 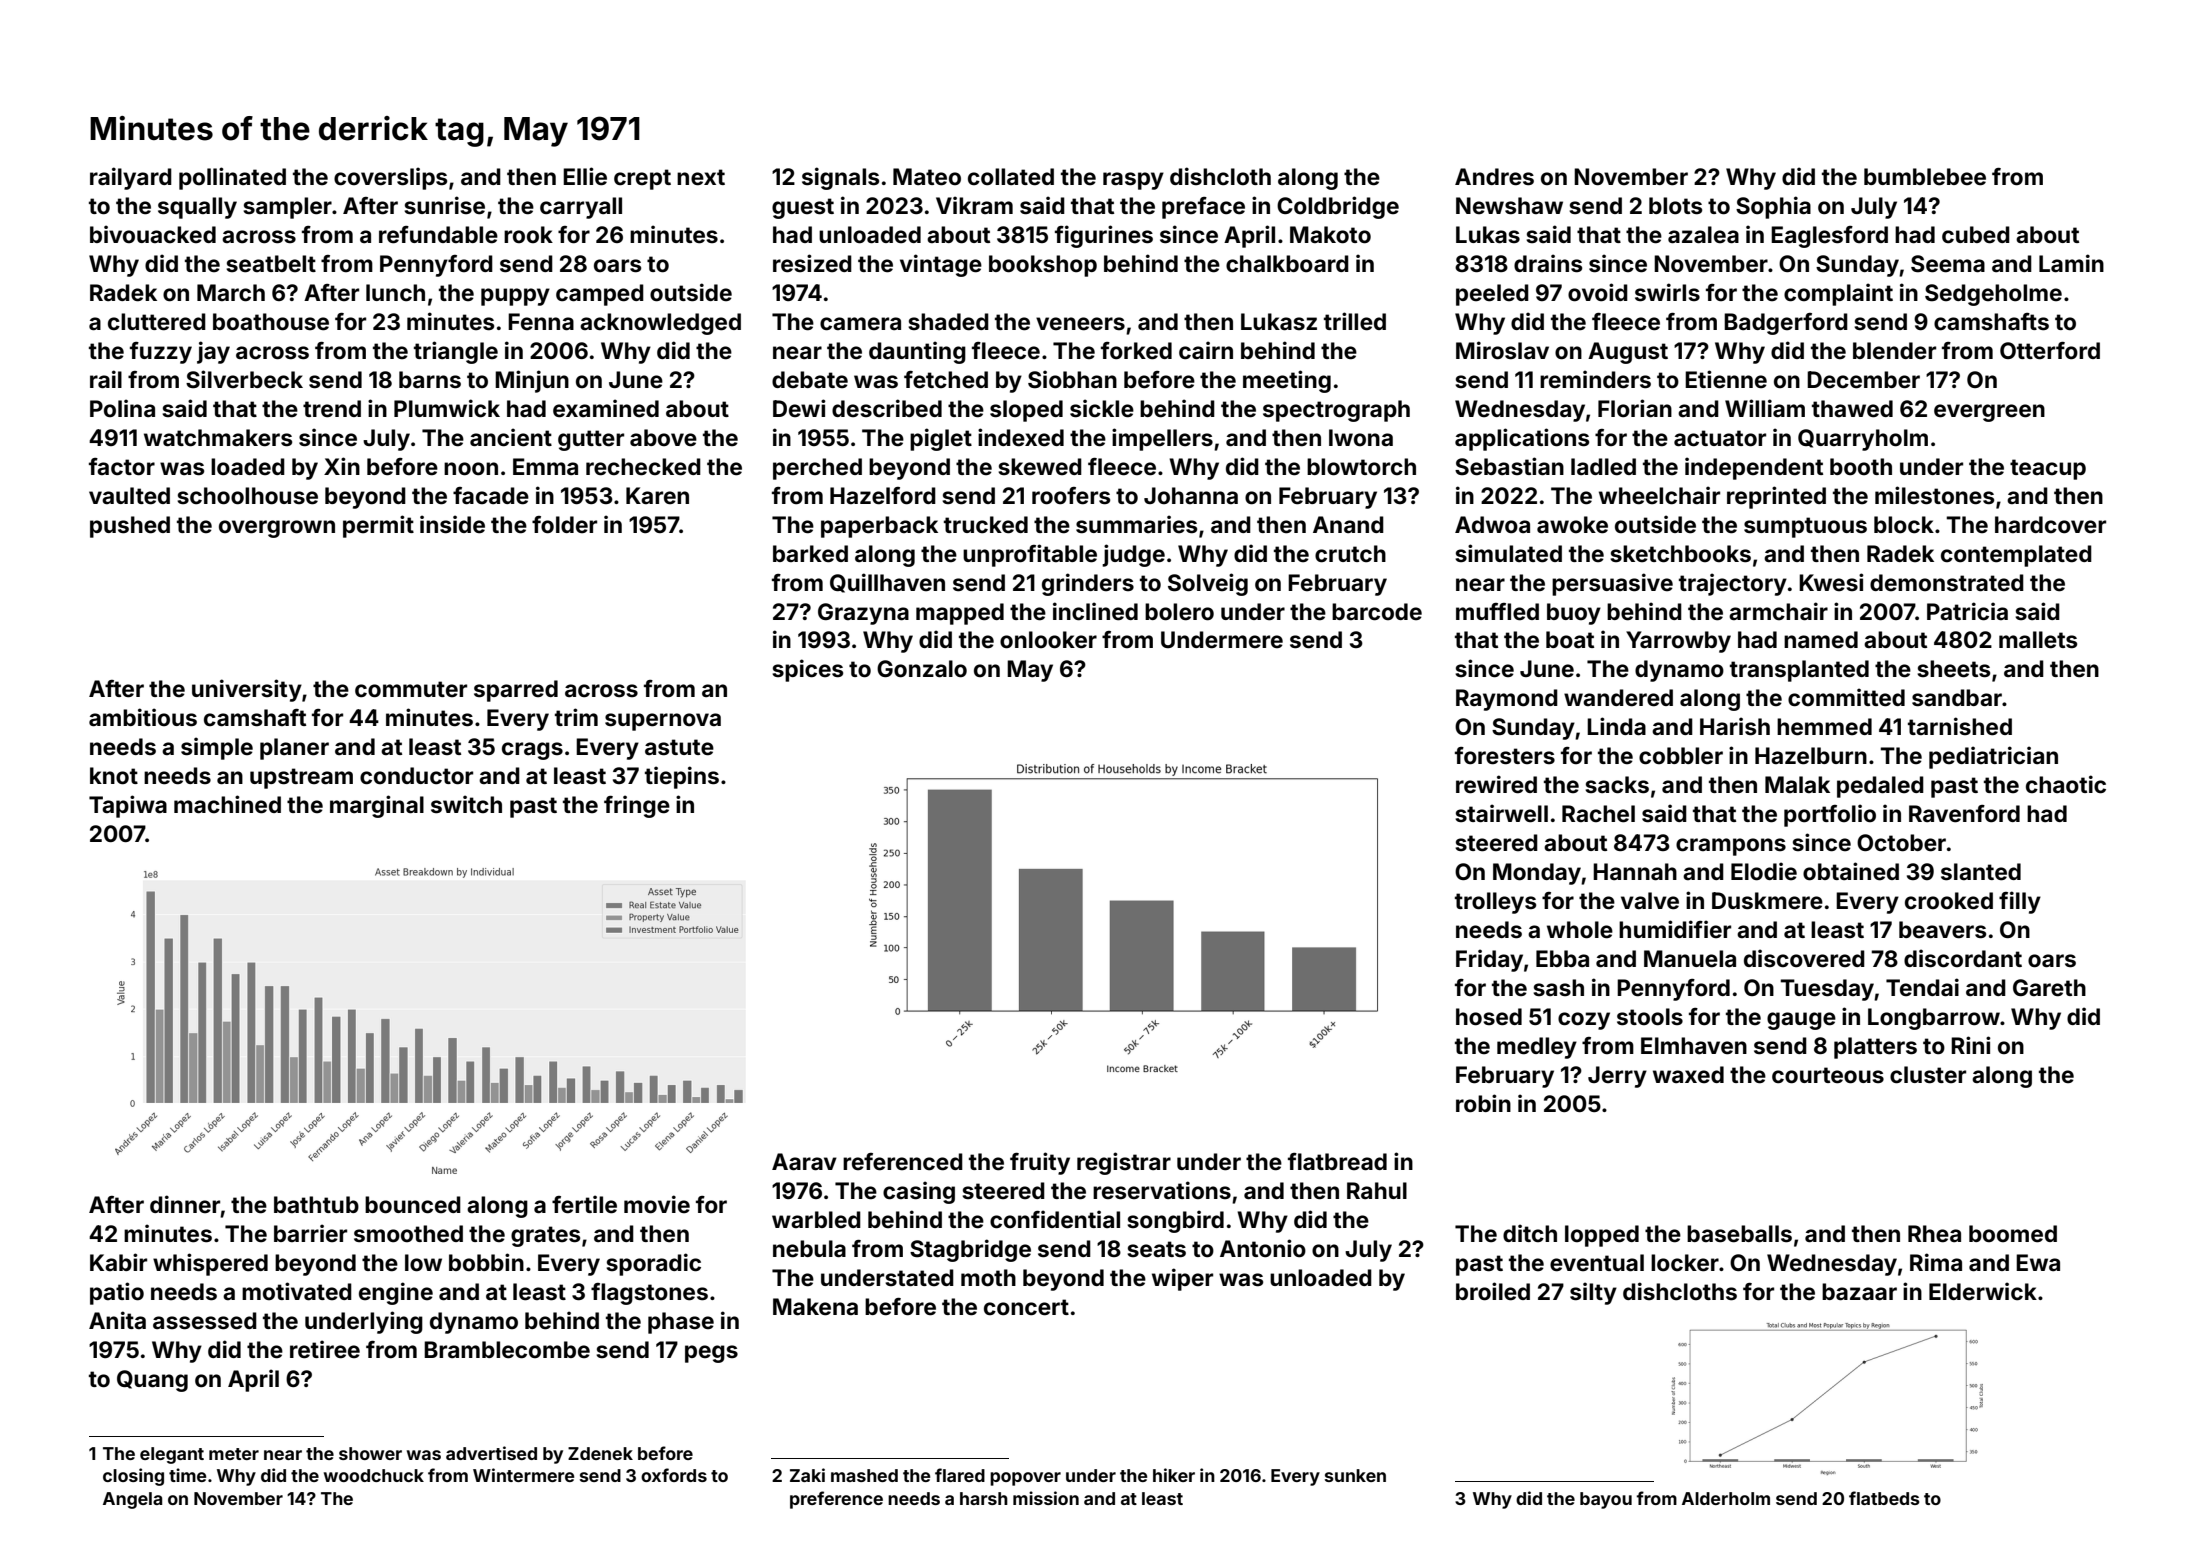 What do you see at coordinates (507, 1350) in the image?
I see `Bramblecombe` at bounding box center [507, 1350].
